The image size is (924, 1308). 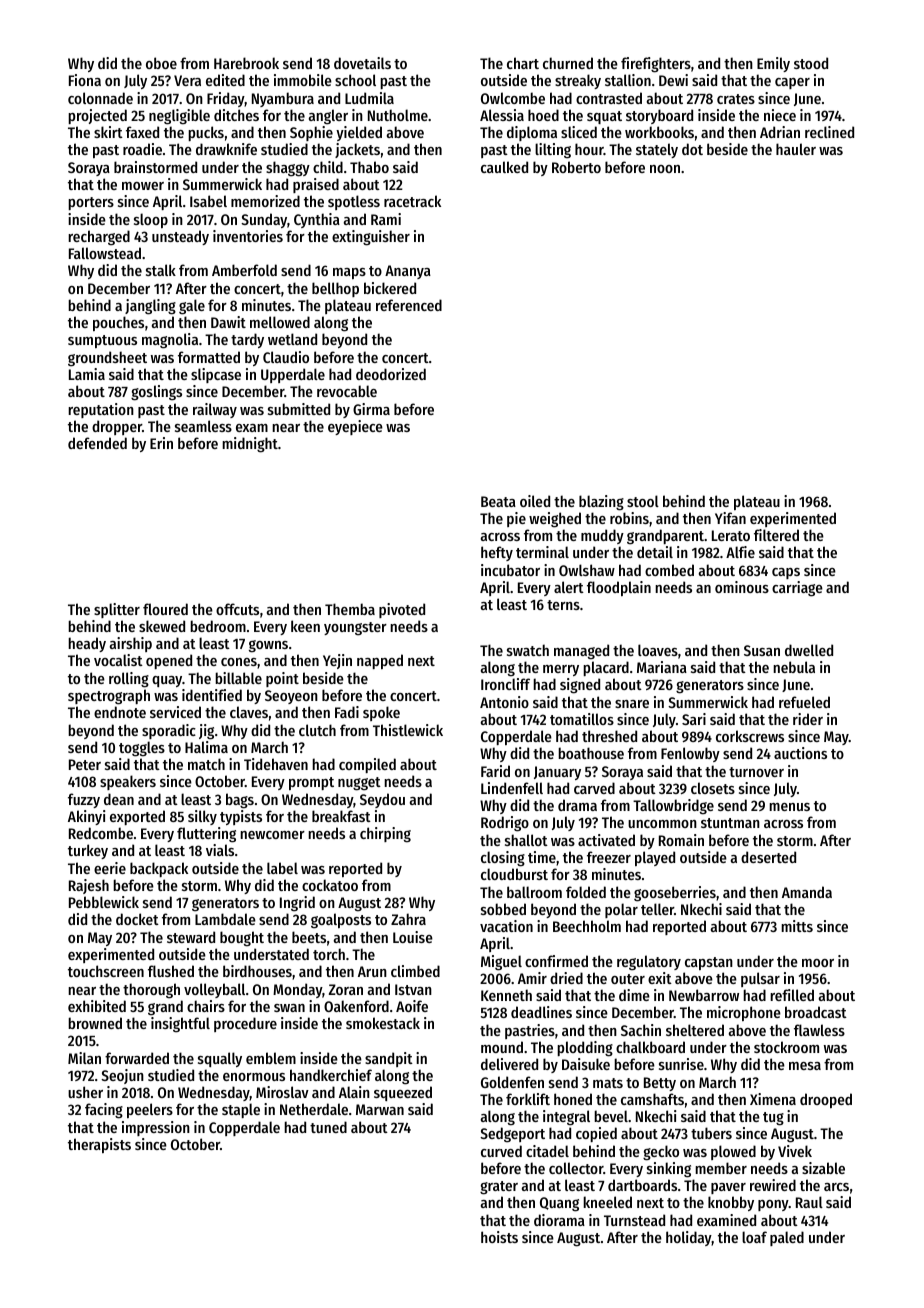 What do you see at coordinates (362, 63) in the page?
I see `dovetails` at bounding box center [362, 63].
